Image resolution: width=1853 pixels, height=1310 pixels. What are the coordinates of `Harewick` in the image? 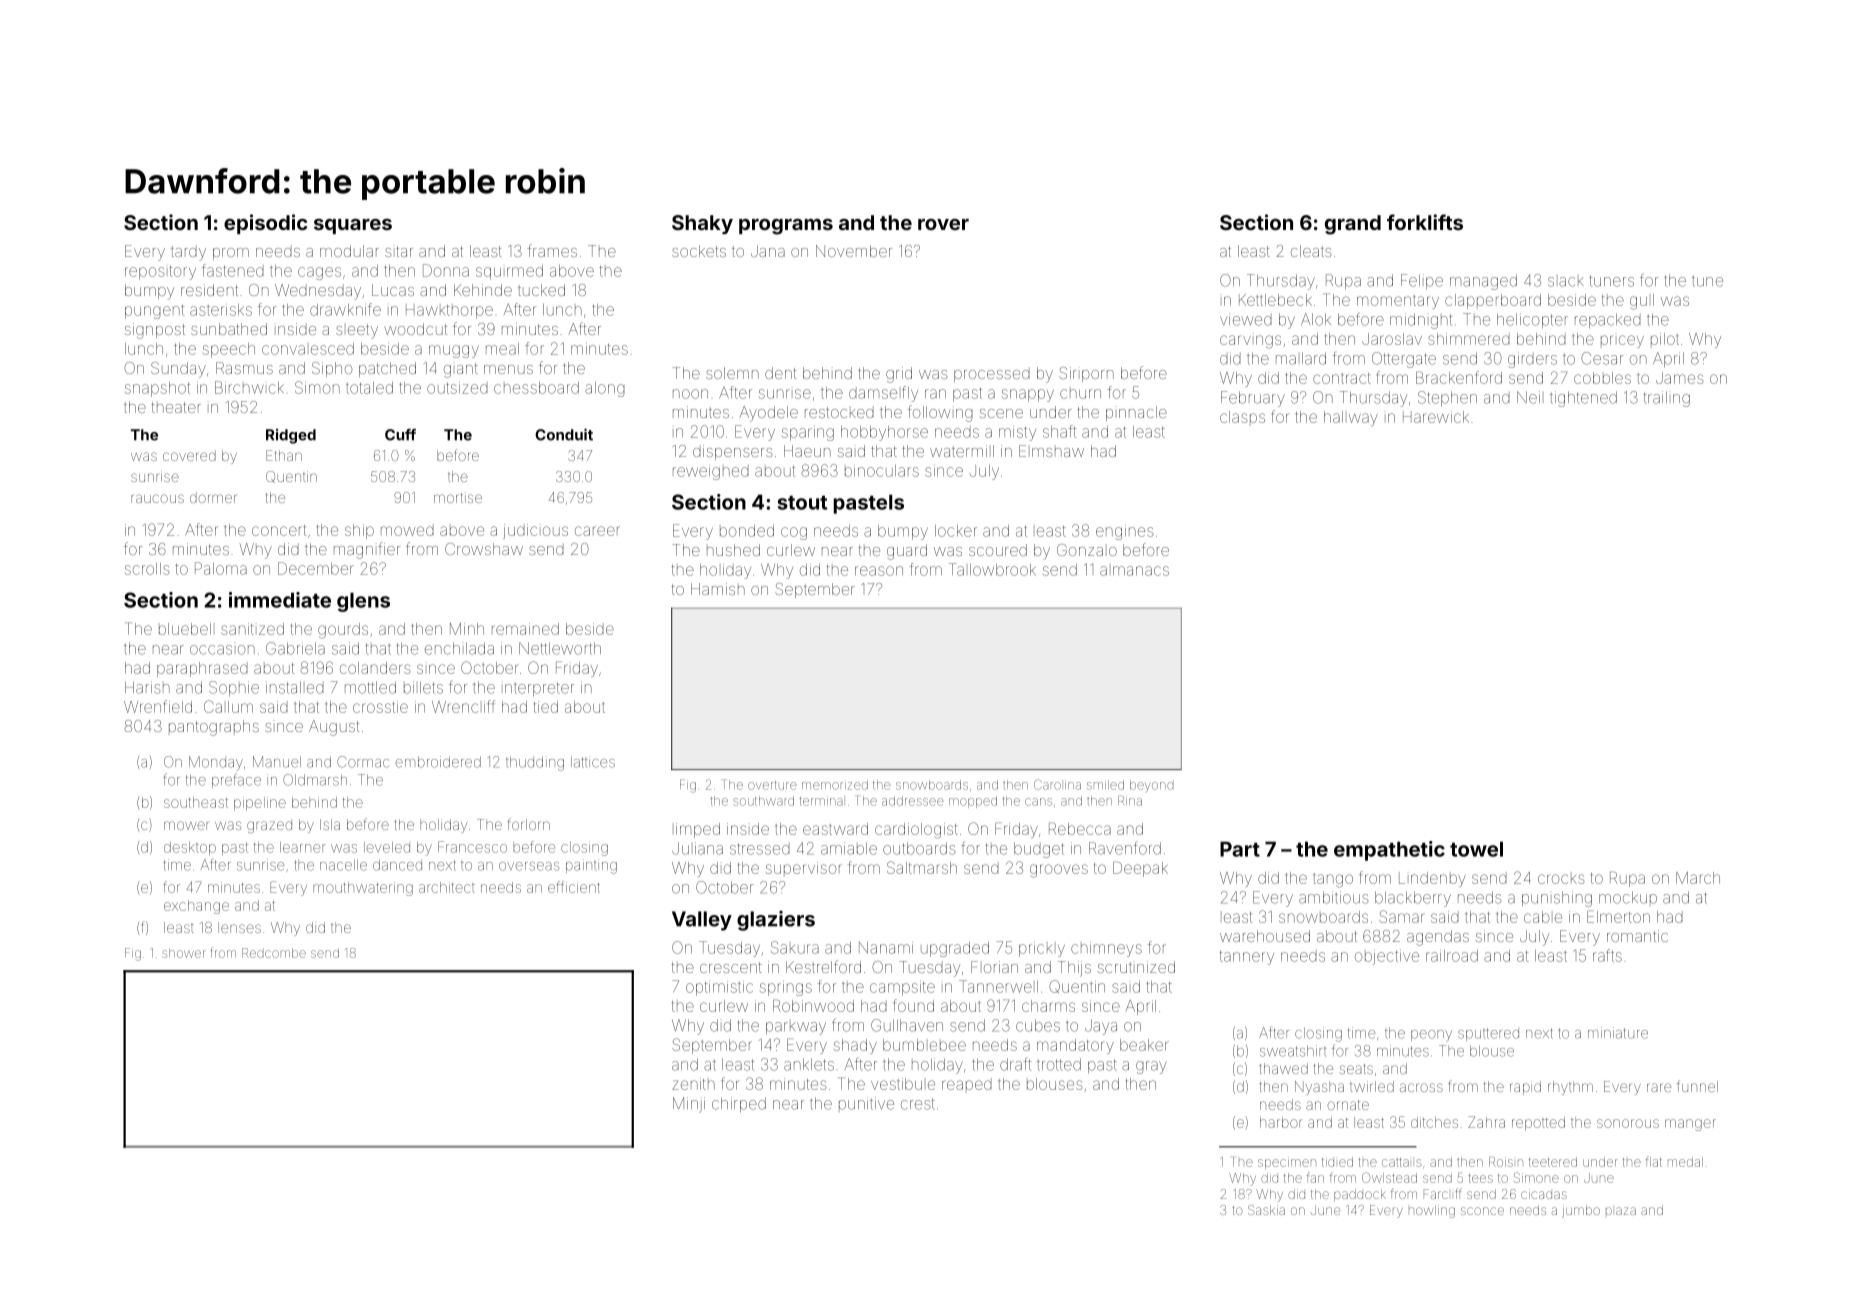 It's located at (1436, 417).
